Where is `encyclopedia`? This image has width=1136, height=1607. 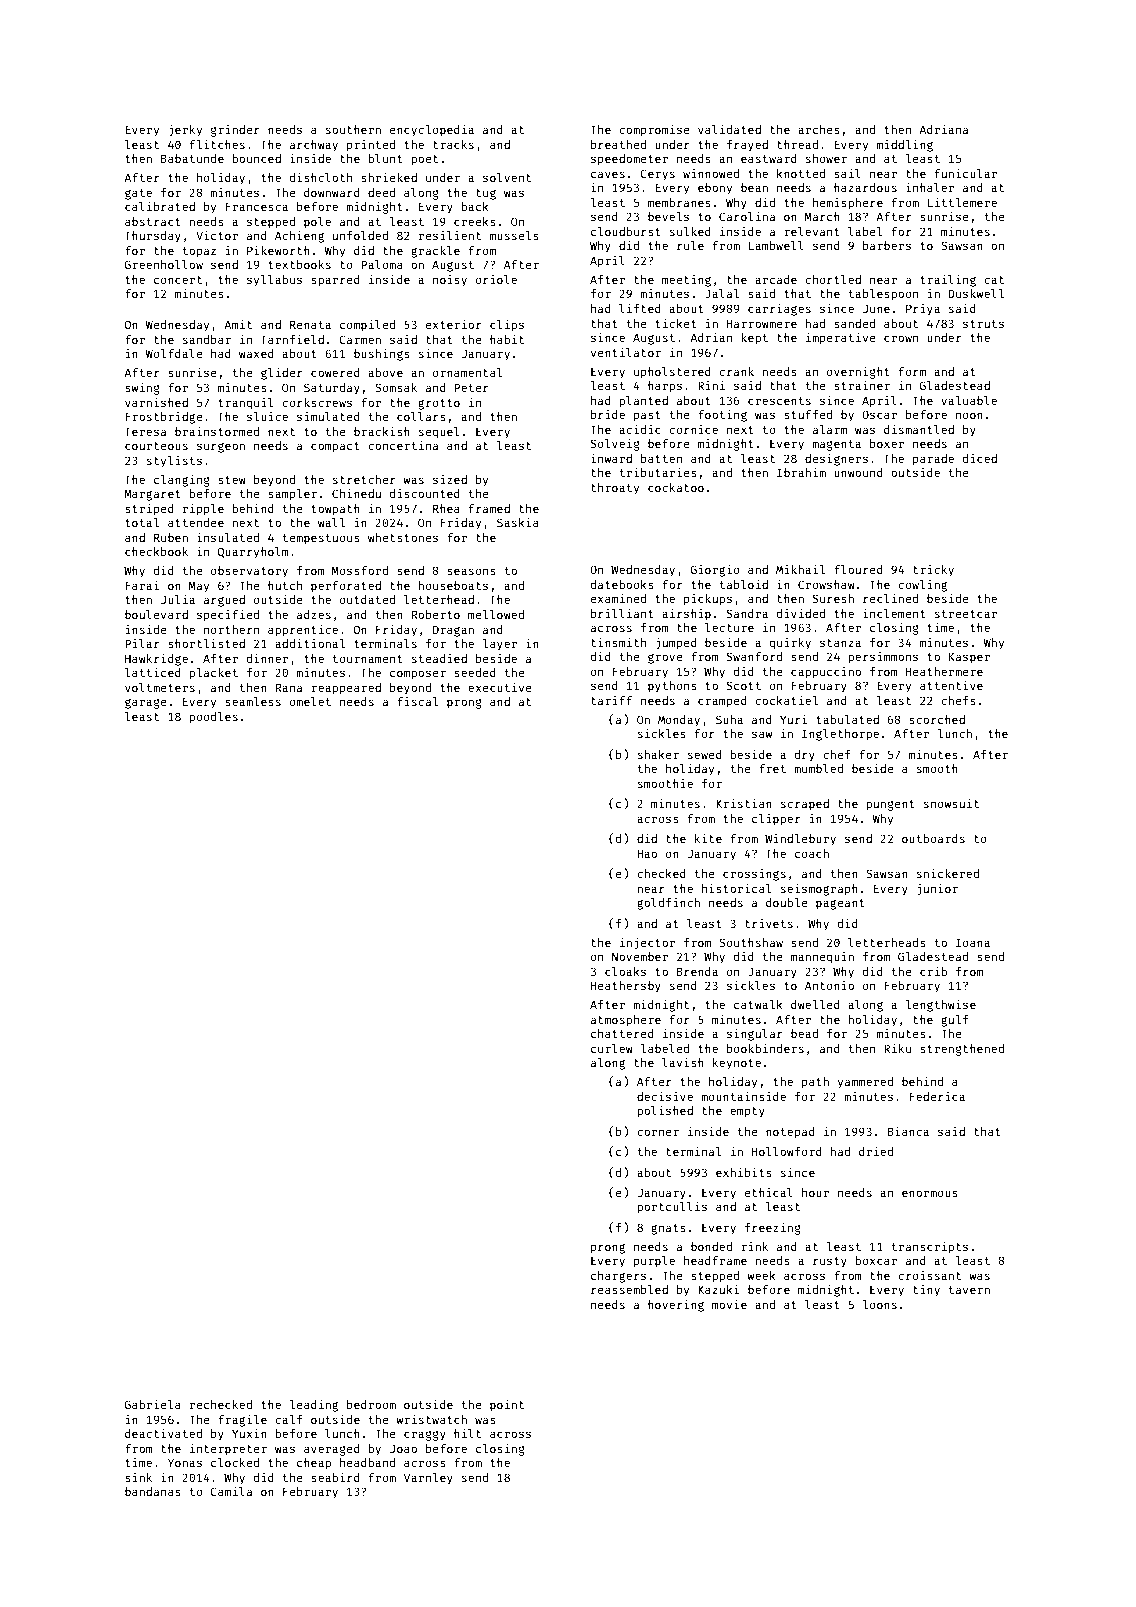 encyclopedia is located at coordinates (432, 131).
